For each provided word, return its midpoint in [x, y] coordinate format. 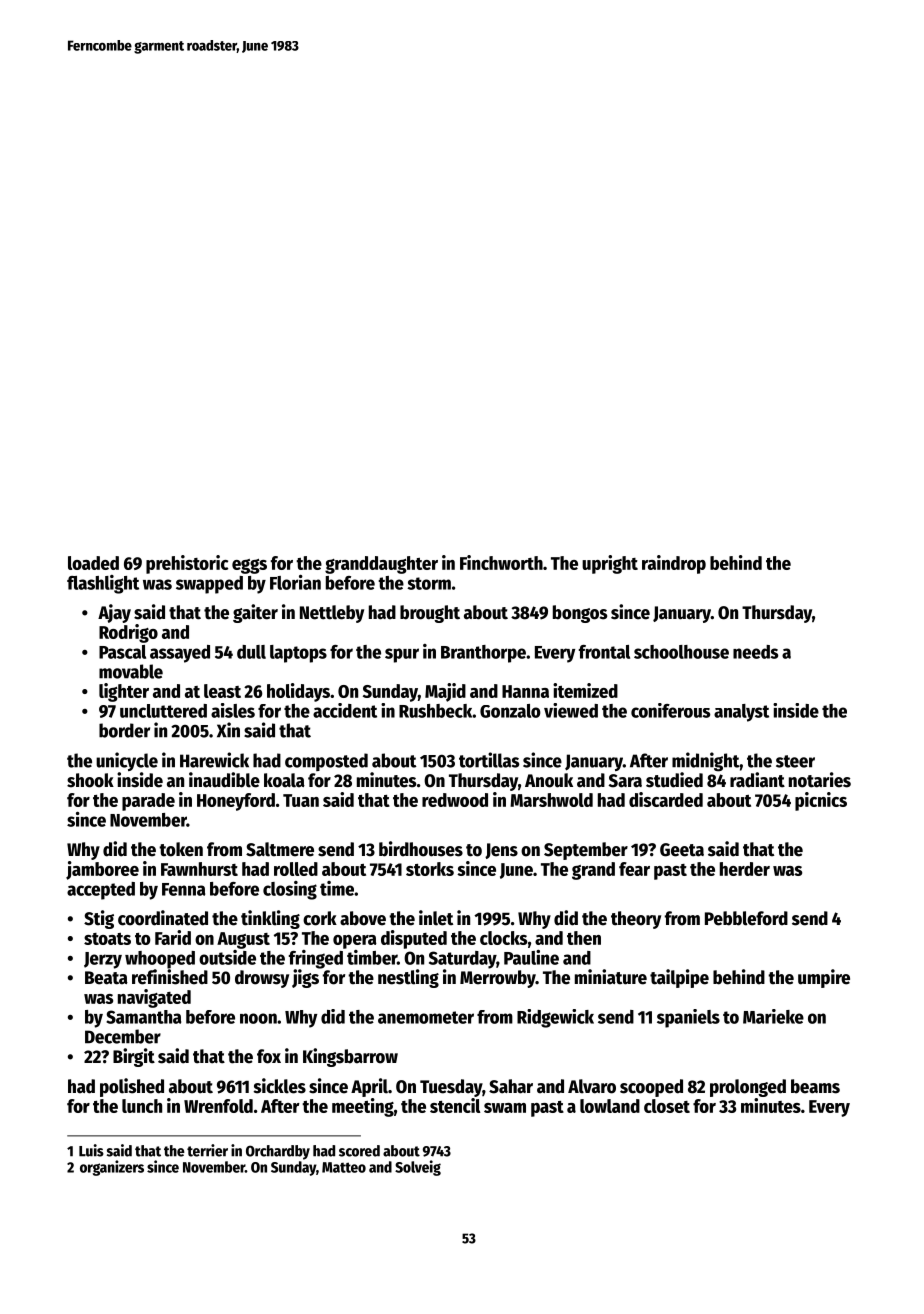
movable [131, 671]
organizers [112, 1168]
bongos [580, 614]
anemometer [426, 1017]
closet [667, 1106]
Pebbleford [746, 918]
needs [755, 652]
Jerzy [103, 960]
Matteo [344, 1167]
